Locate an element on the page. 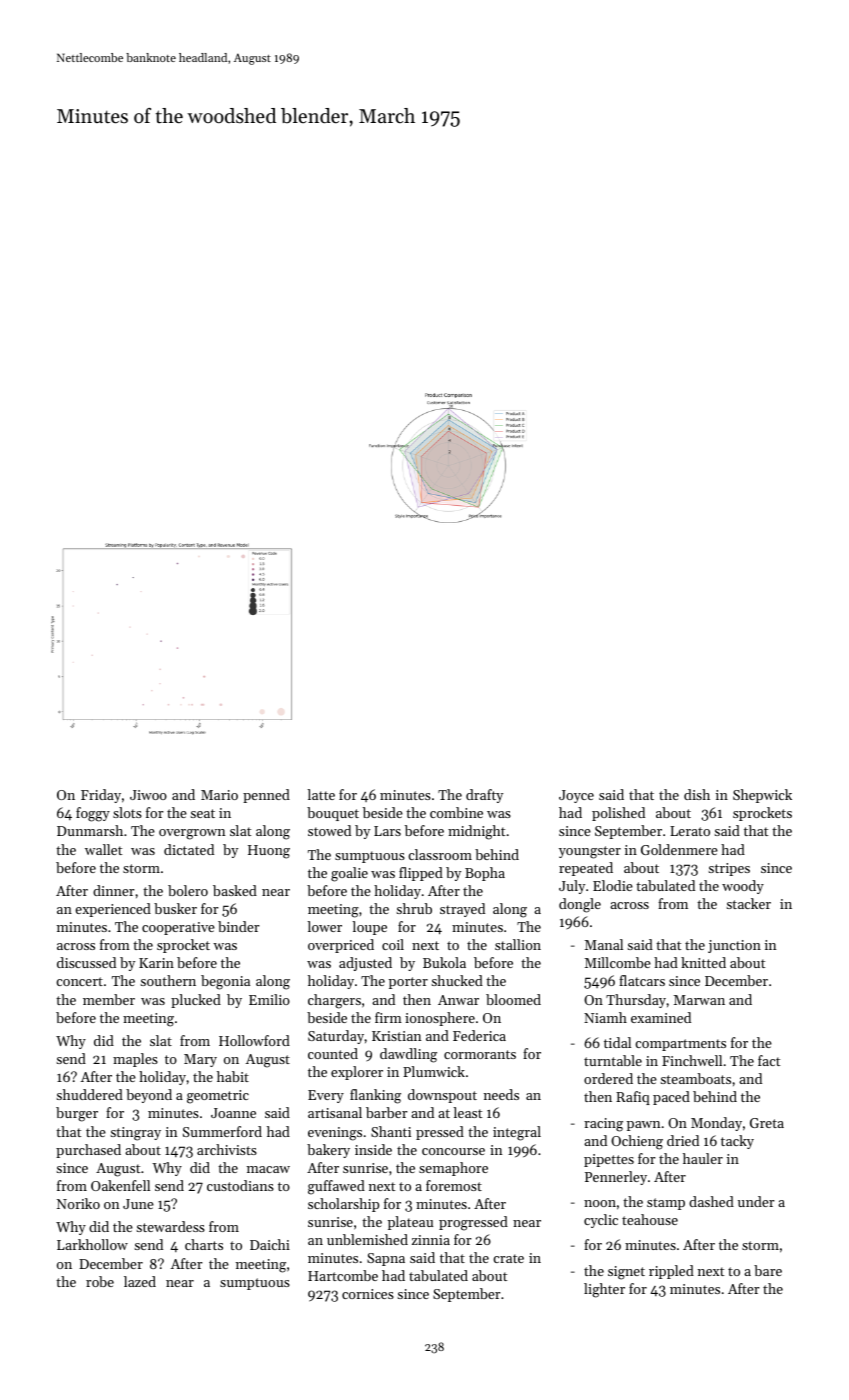  pressed is located at coordinates (440, 1133).
